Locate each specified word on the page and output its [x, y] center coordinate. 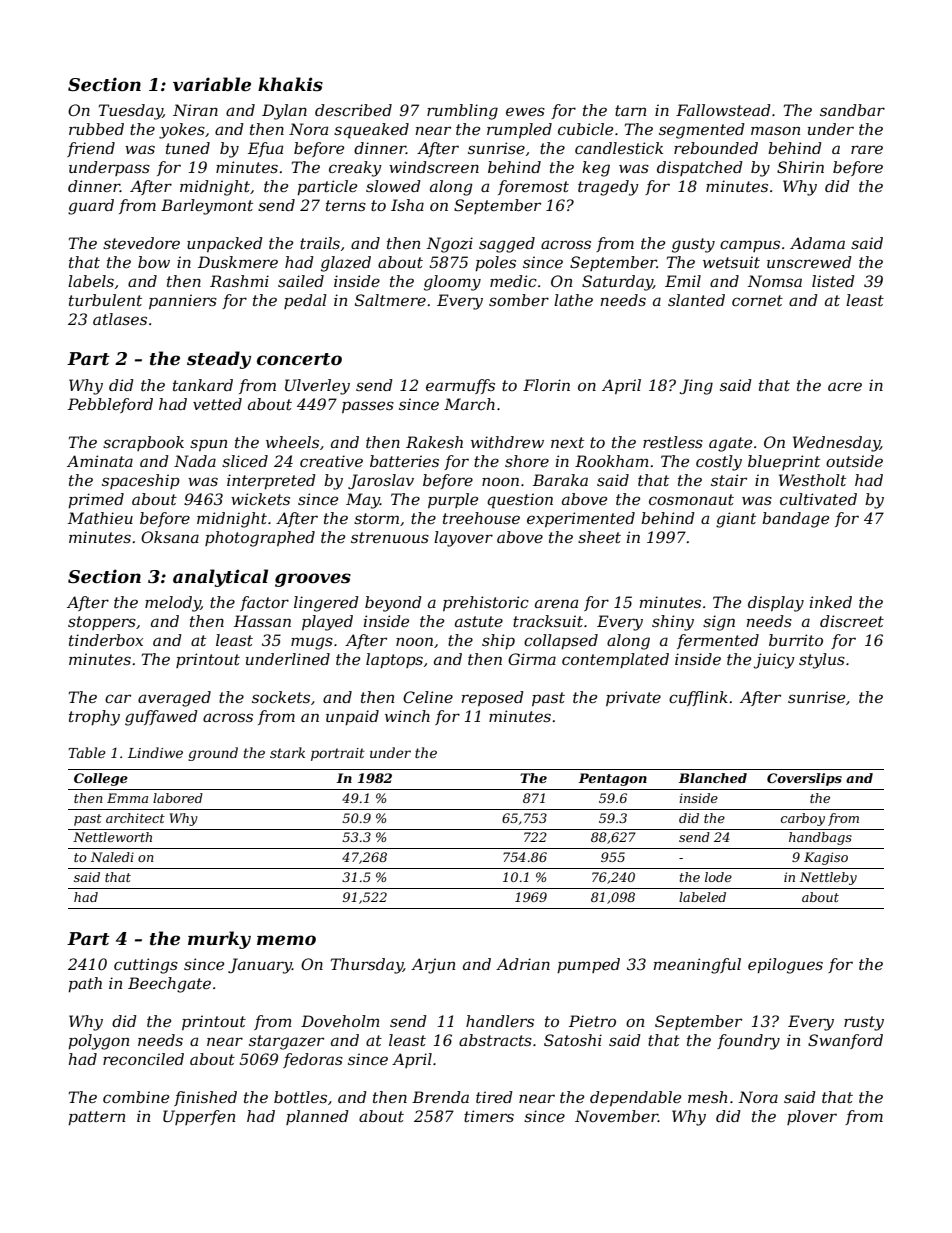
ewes [525, 111]
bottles [300, 1097]
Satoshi [573, 1040]
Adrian [523, 964]
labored [178, 798]
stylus [822, 661]
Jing [696, 387]
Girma [532, 659]
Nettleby [828, 878]
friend [91, 149]
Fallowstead [723, 110]
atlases [120, 319]
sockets [281, 697]
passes [368, 407]
